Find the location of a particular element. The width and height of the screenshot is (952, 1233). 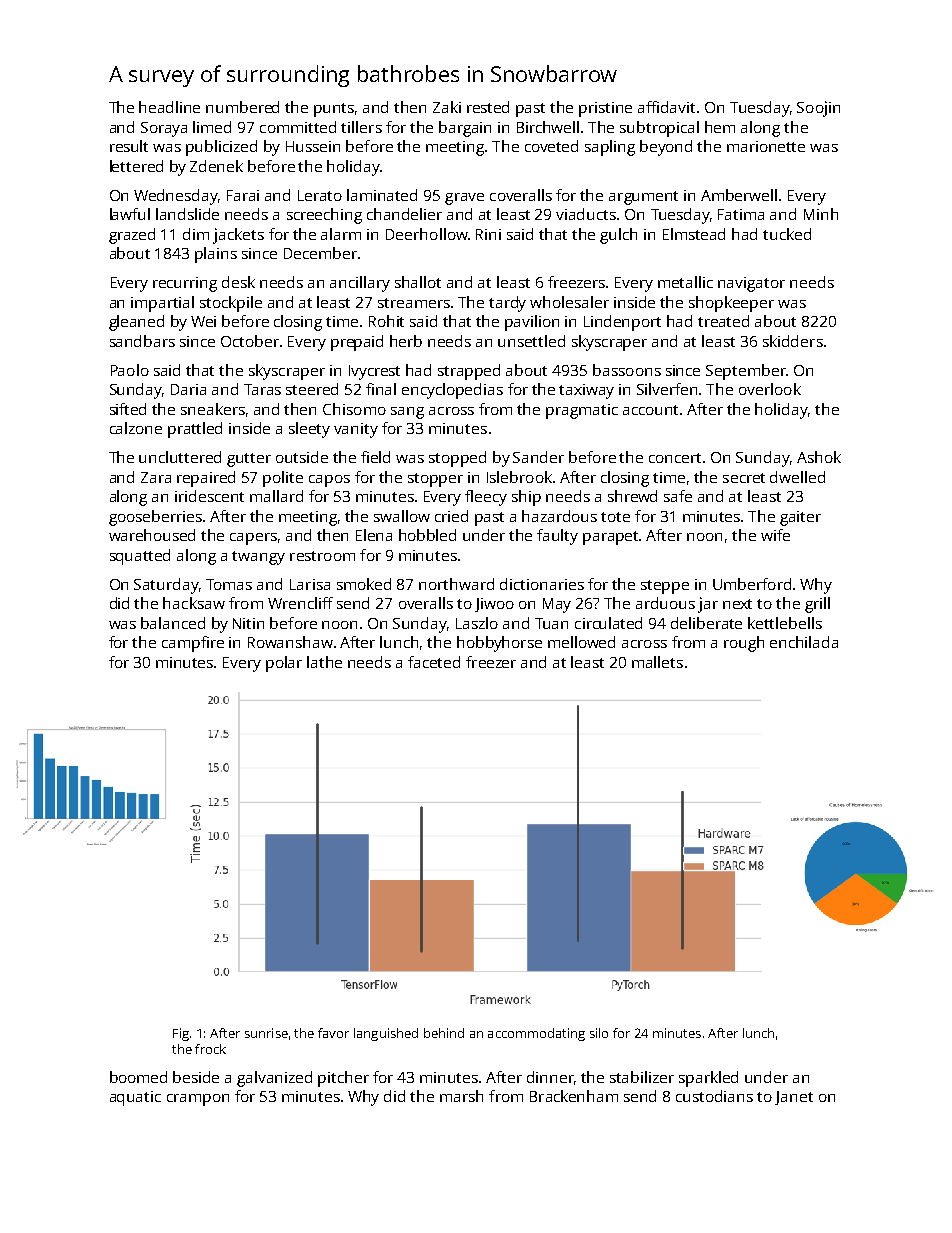

silo is located at coordinates (599, 1033).
